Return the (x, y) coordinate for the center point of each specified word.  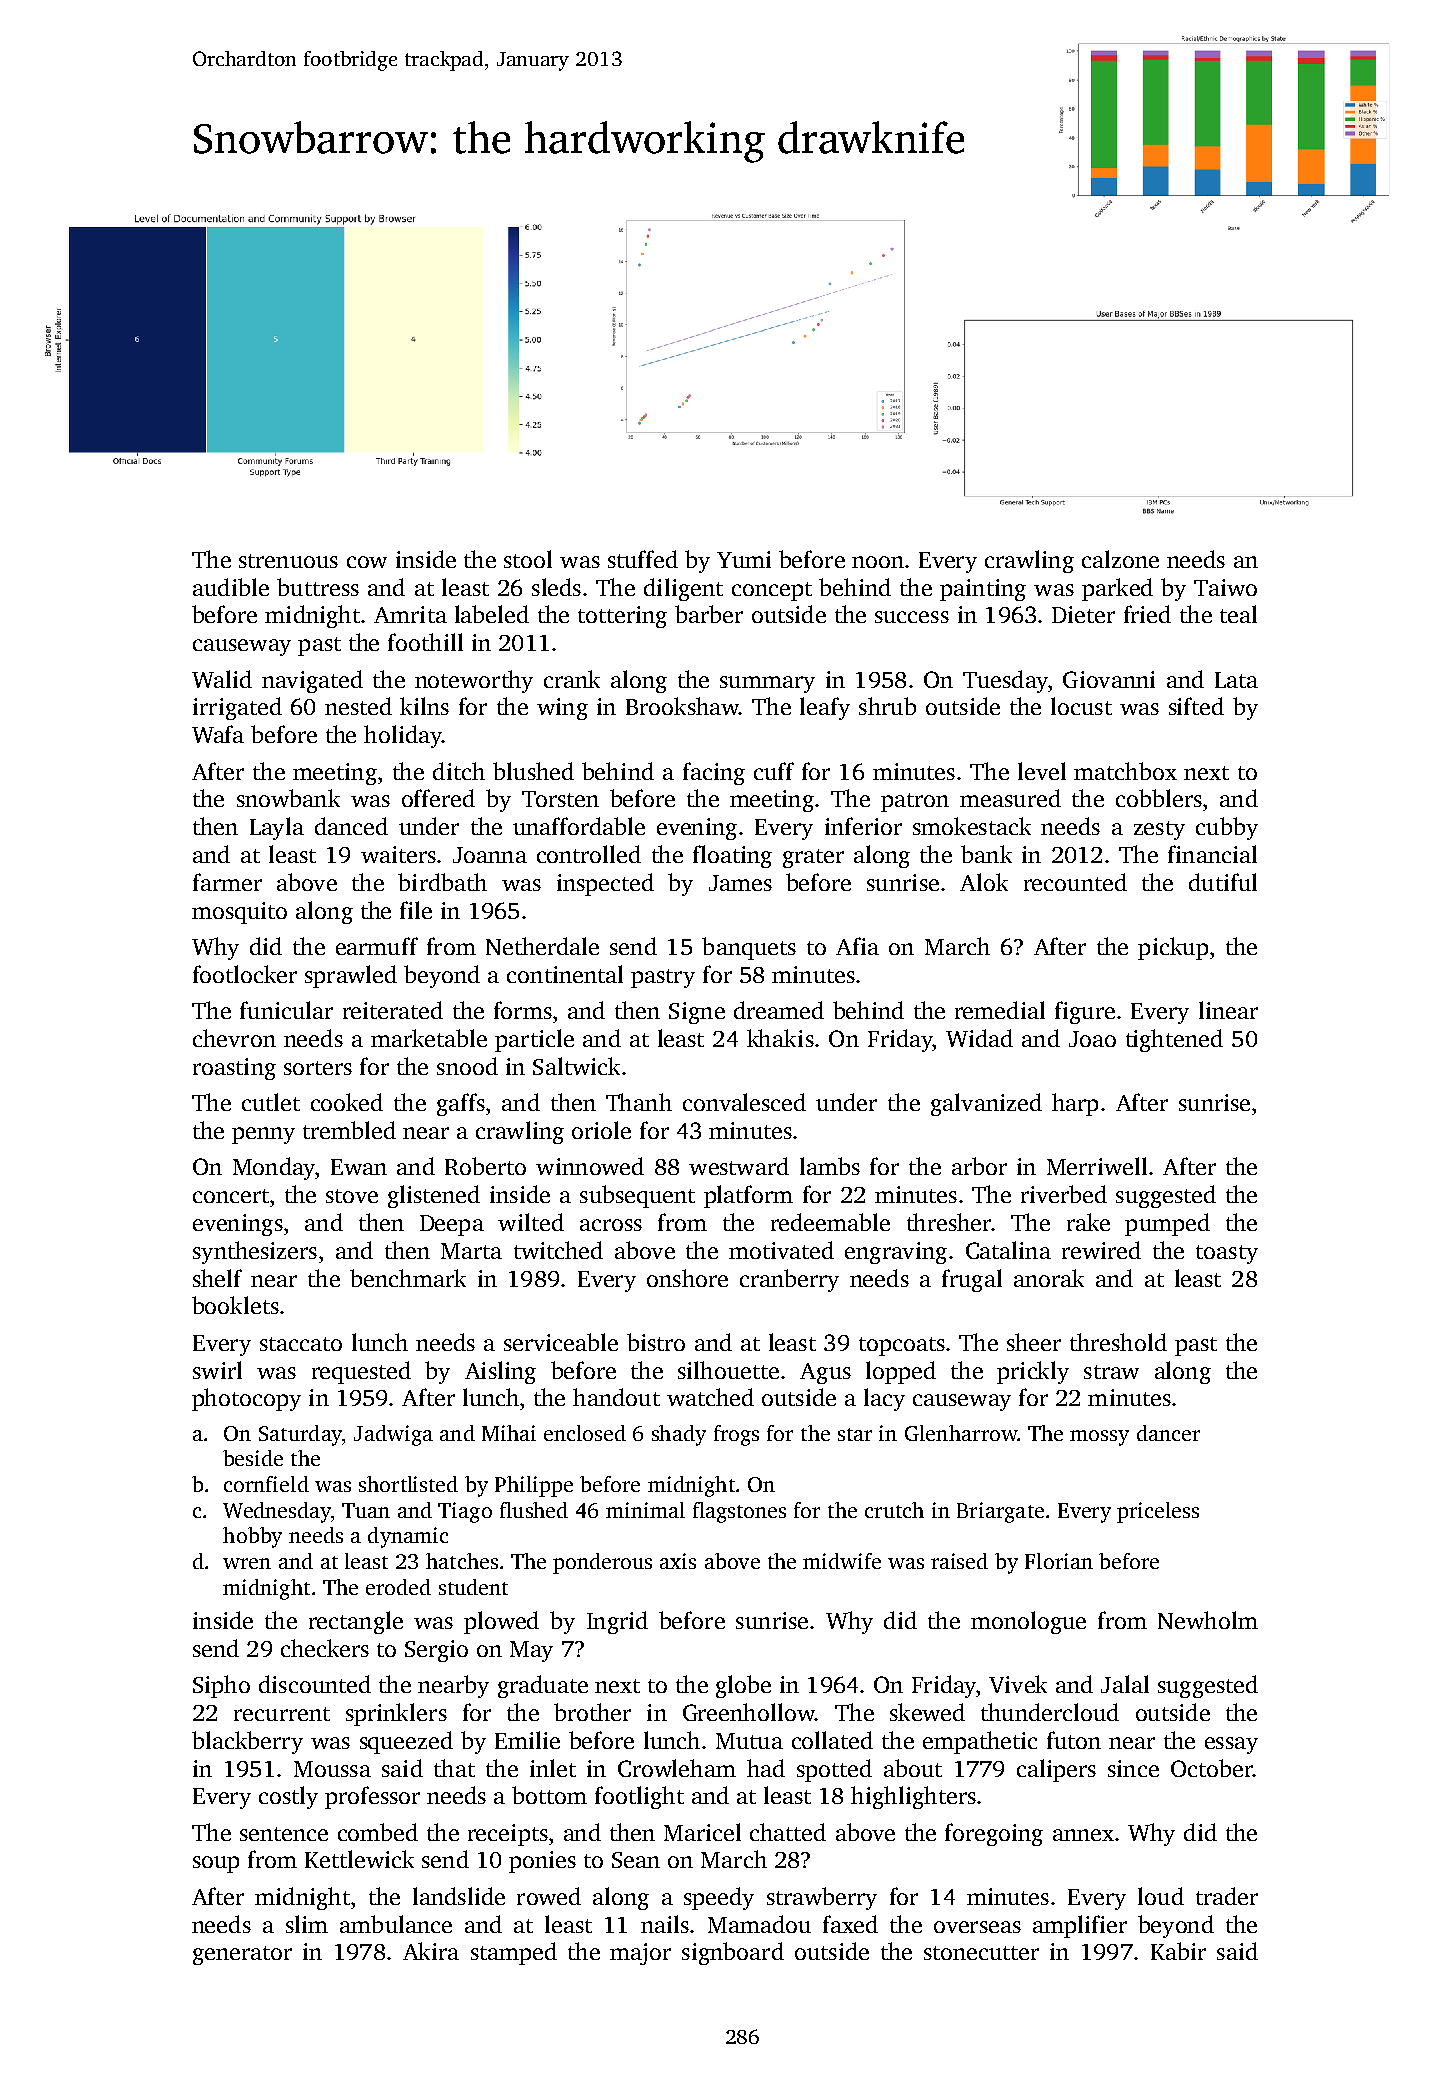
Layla (277, 828)
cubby (1227, 828)
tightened (1174, 1040)
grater (813, 858)
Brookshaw (682, 706)
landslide (459, 1896)
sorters (318, 1068)
